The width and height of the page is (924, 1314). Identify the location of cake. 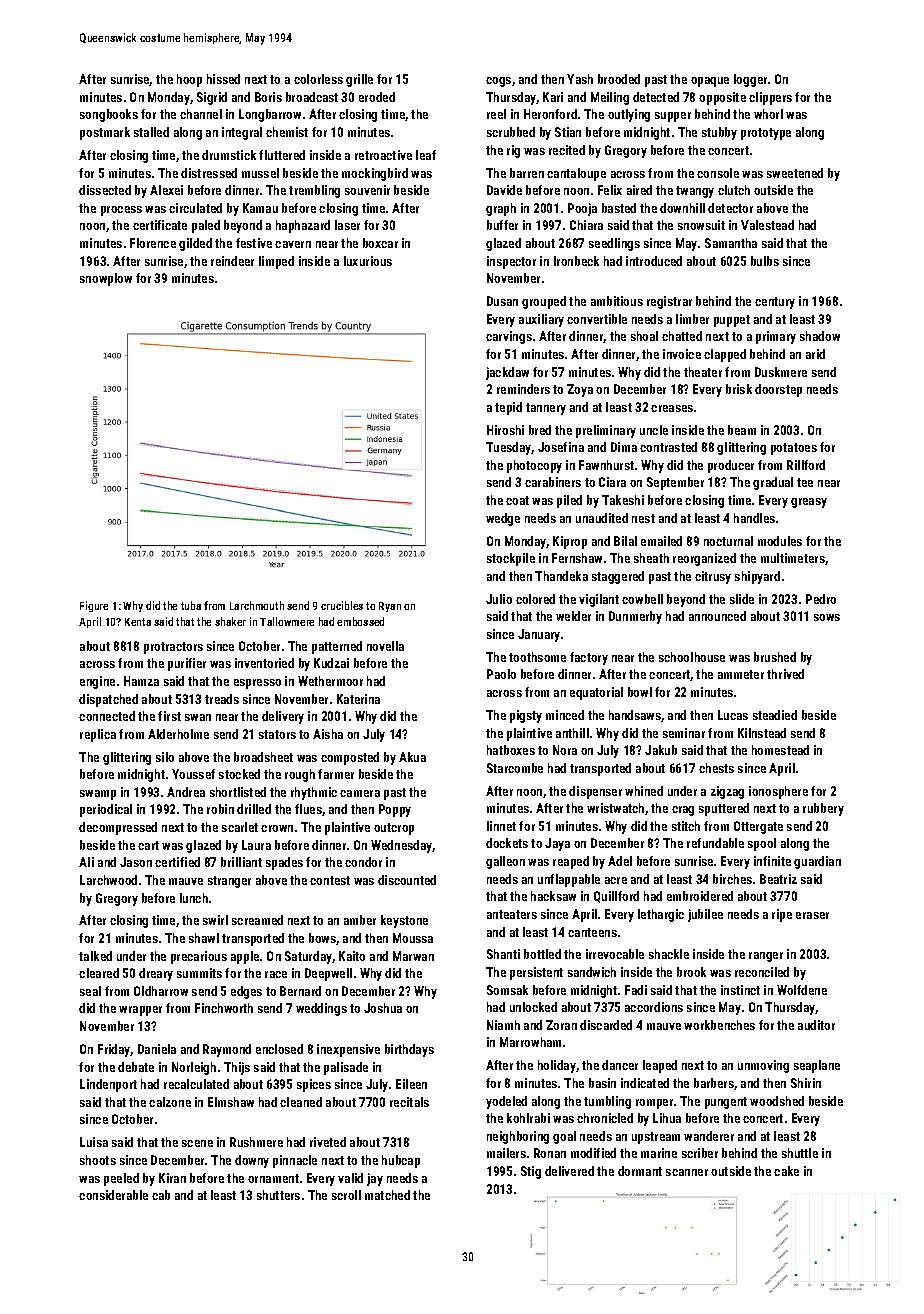
(786, 1171).
